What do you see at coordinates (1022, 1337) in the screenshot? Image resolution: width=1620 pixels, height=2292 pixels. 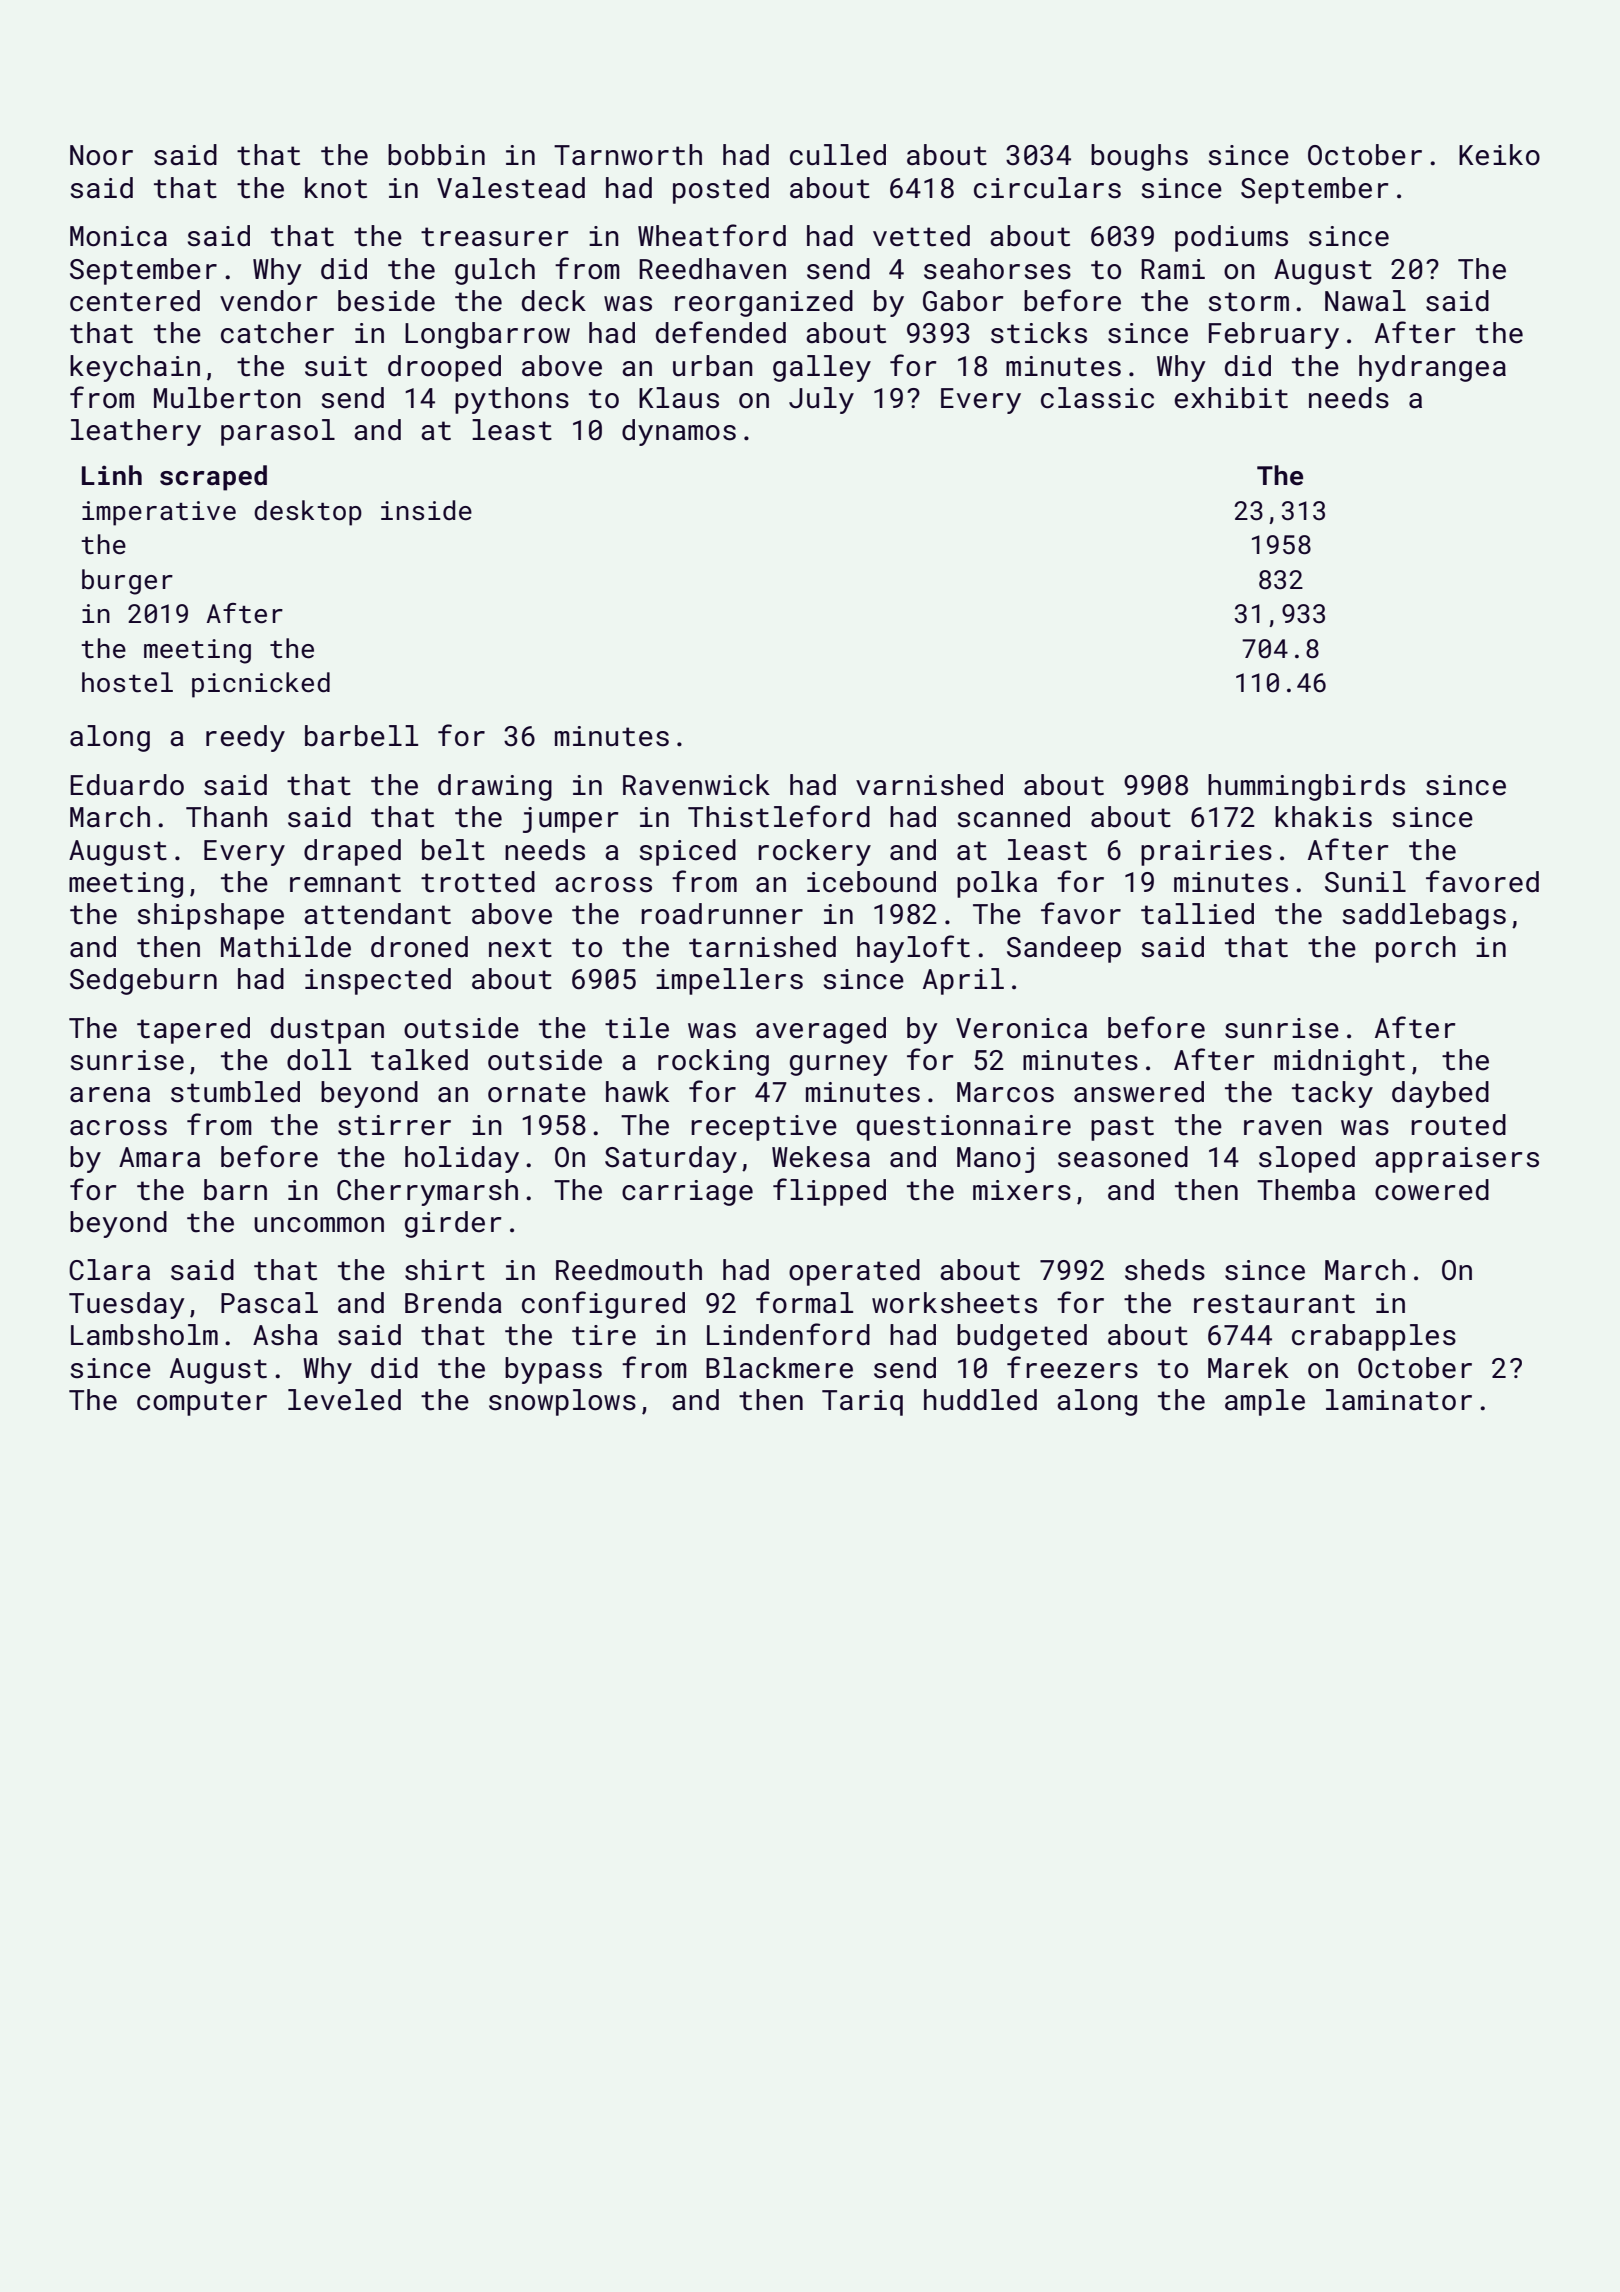 I see `budgeted` at bounding box center [1022, 1337].
